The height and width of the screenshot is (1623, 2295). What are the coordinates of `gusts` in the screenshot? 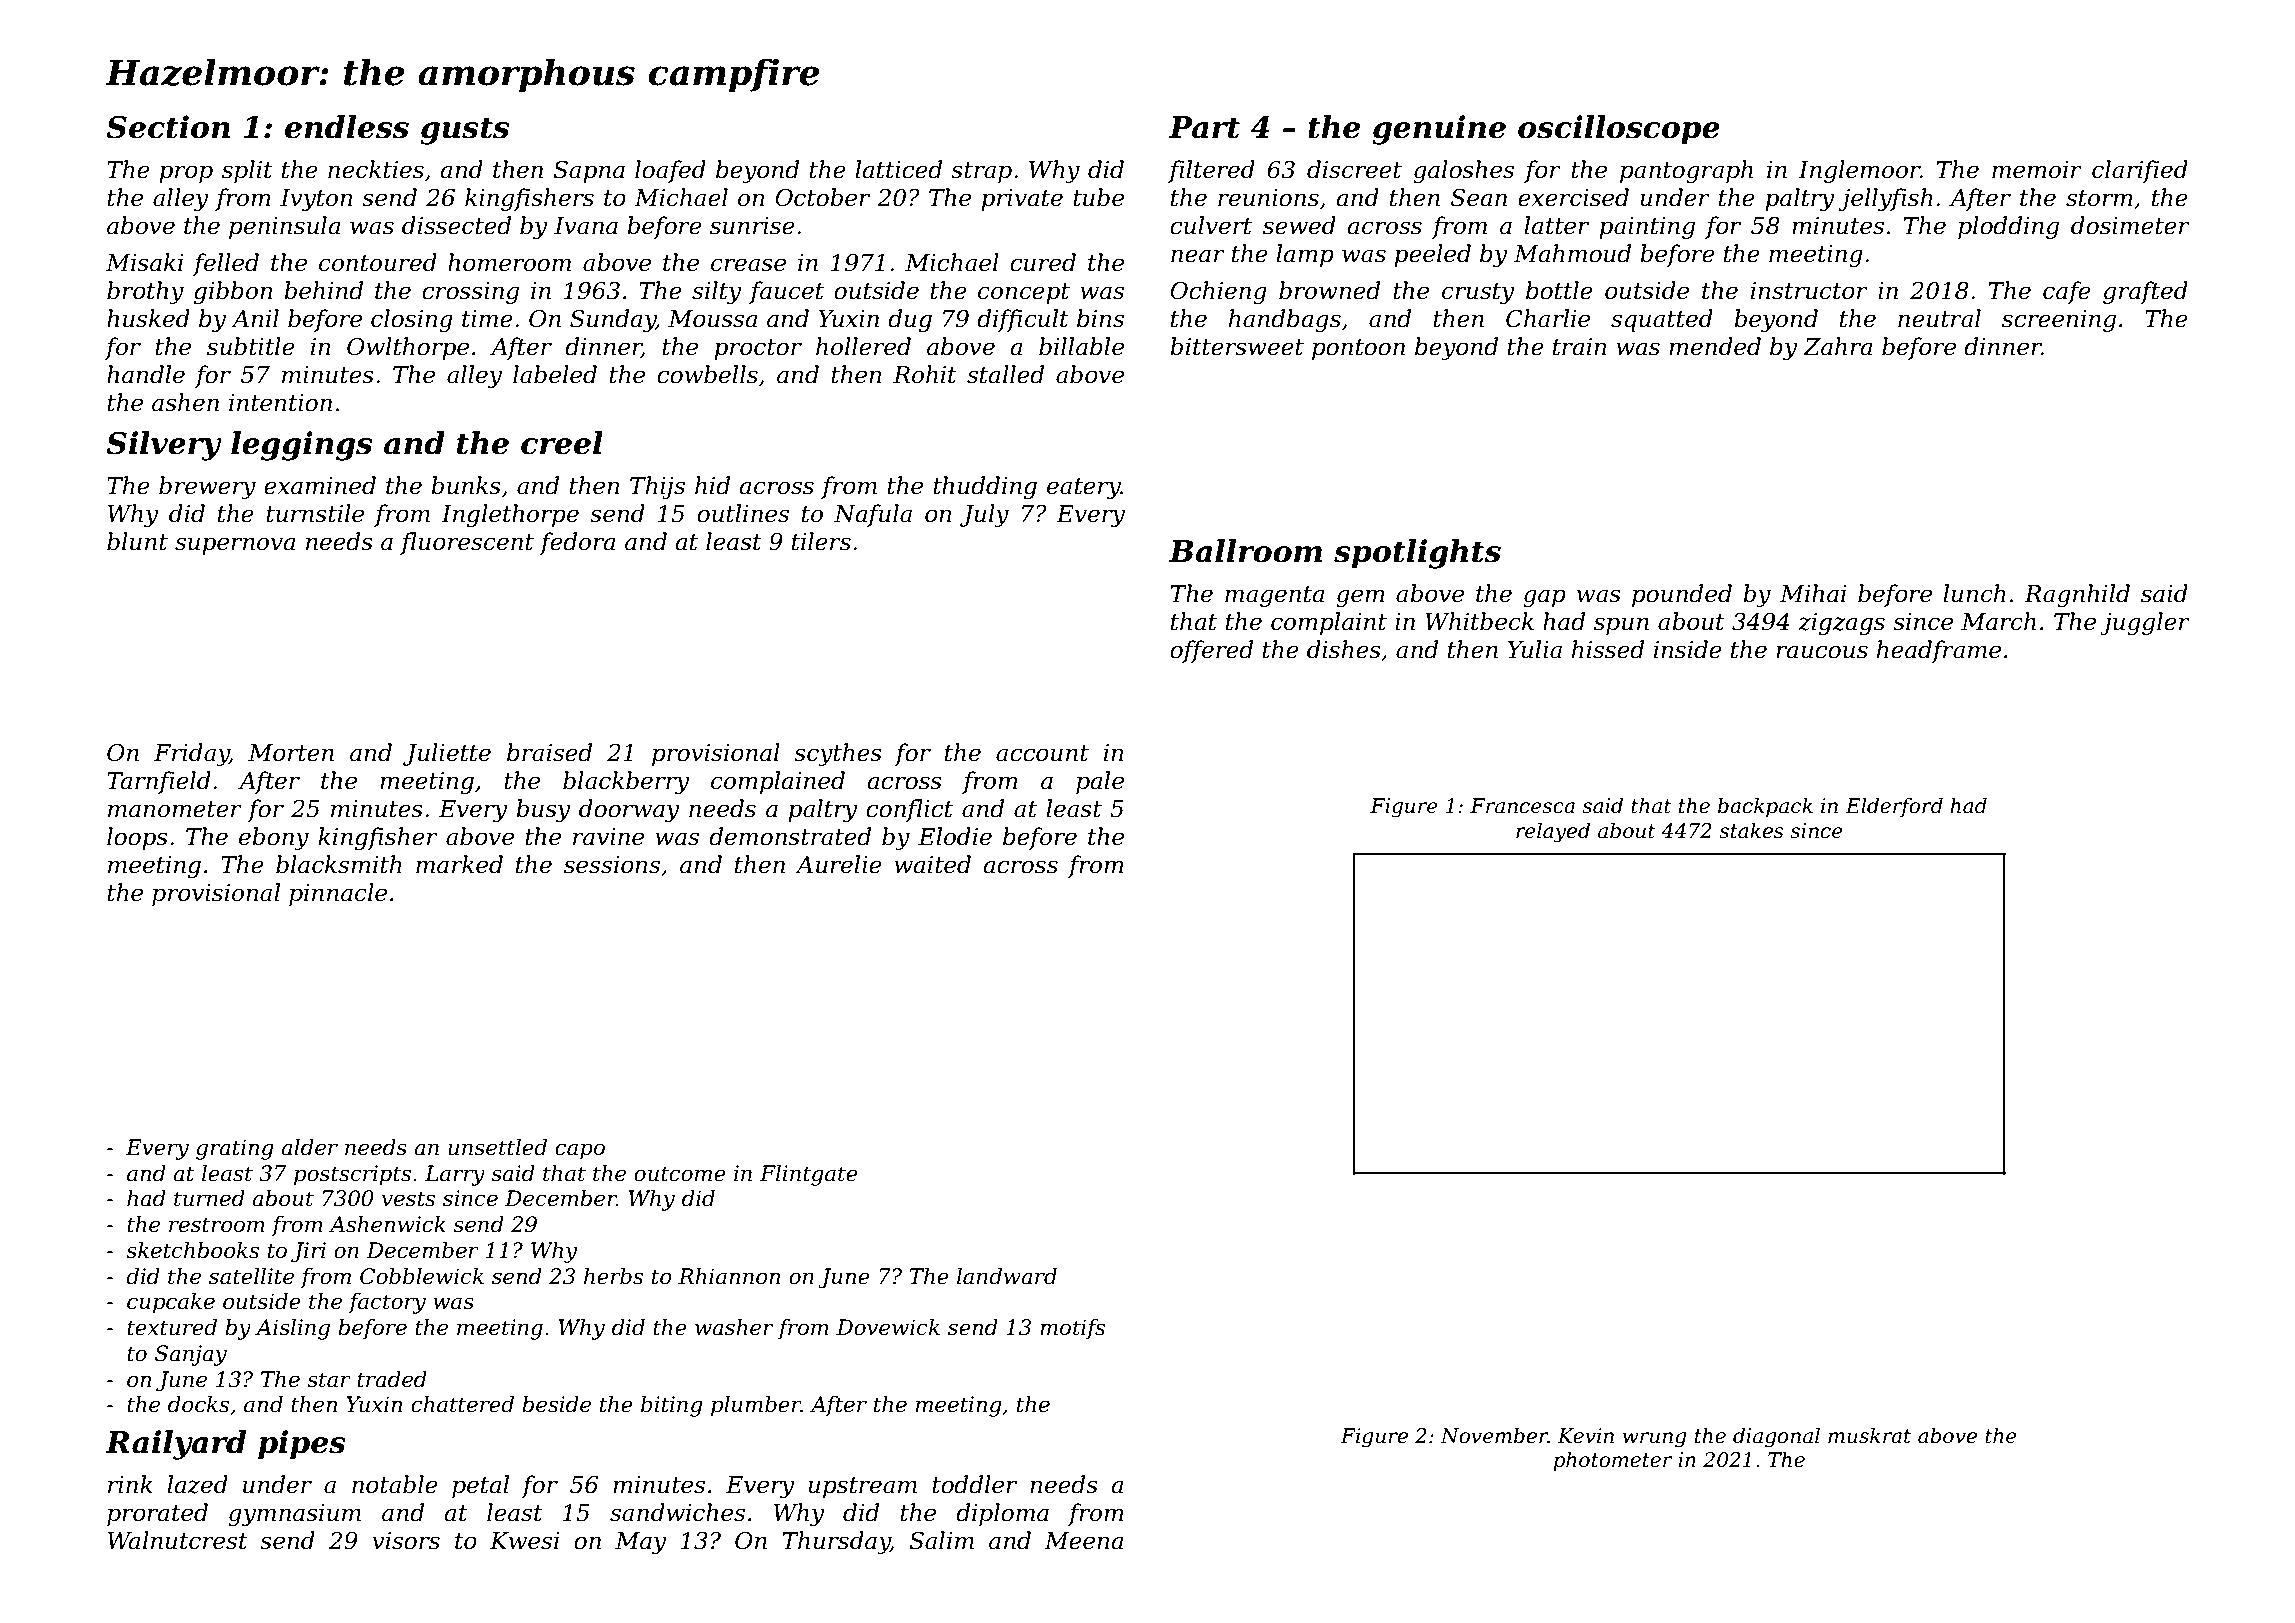 It's located at (464, 131).
